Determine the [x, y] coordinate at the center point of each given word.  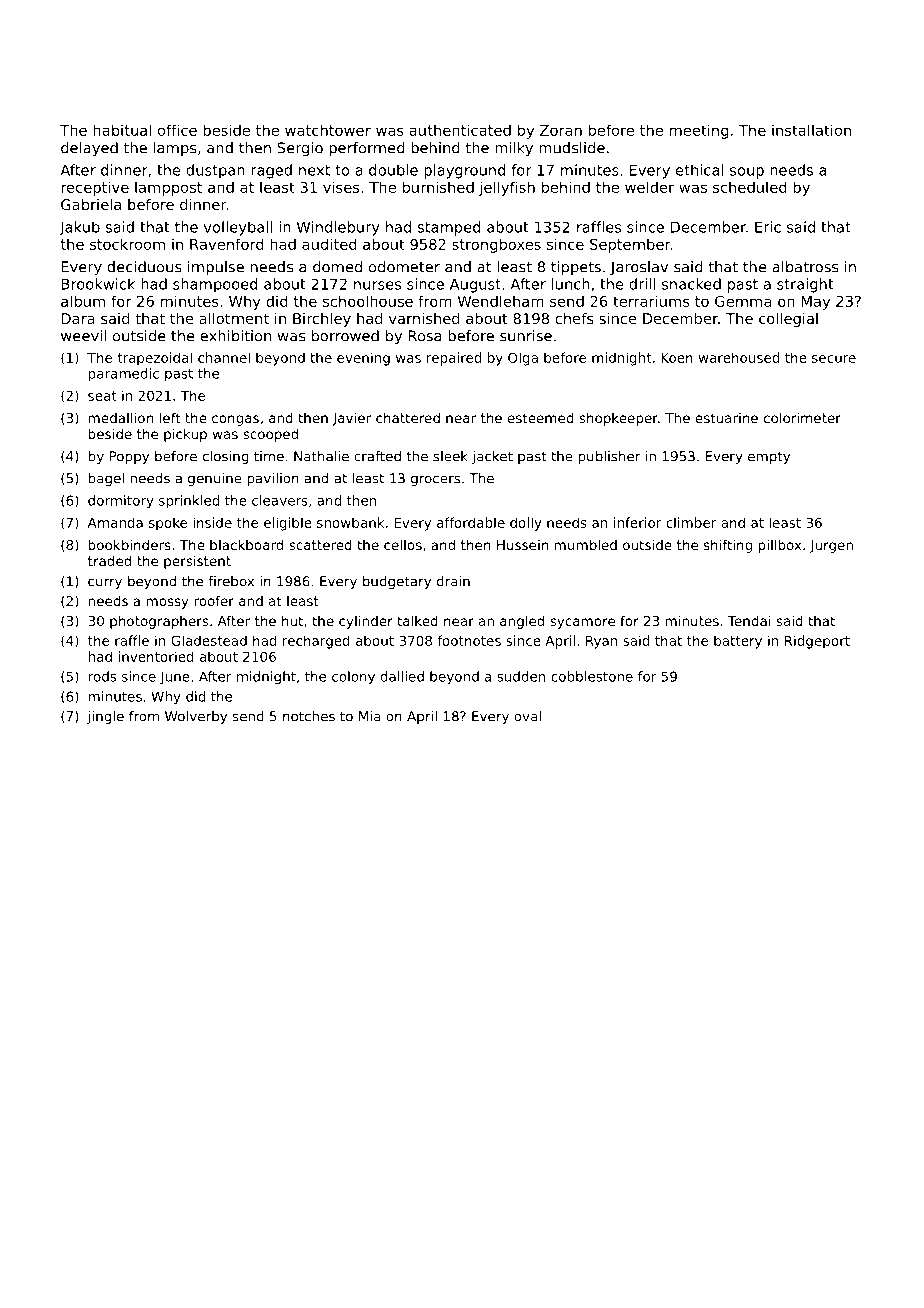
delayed [89, 149]
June [175, 677]
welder [649, 187]
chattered [408, 417]
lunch [571, 284]
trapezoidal [154, 359]
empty [769, 458]
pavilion [273, 479]
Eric [768, 227]
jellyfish [507, 188]
